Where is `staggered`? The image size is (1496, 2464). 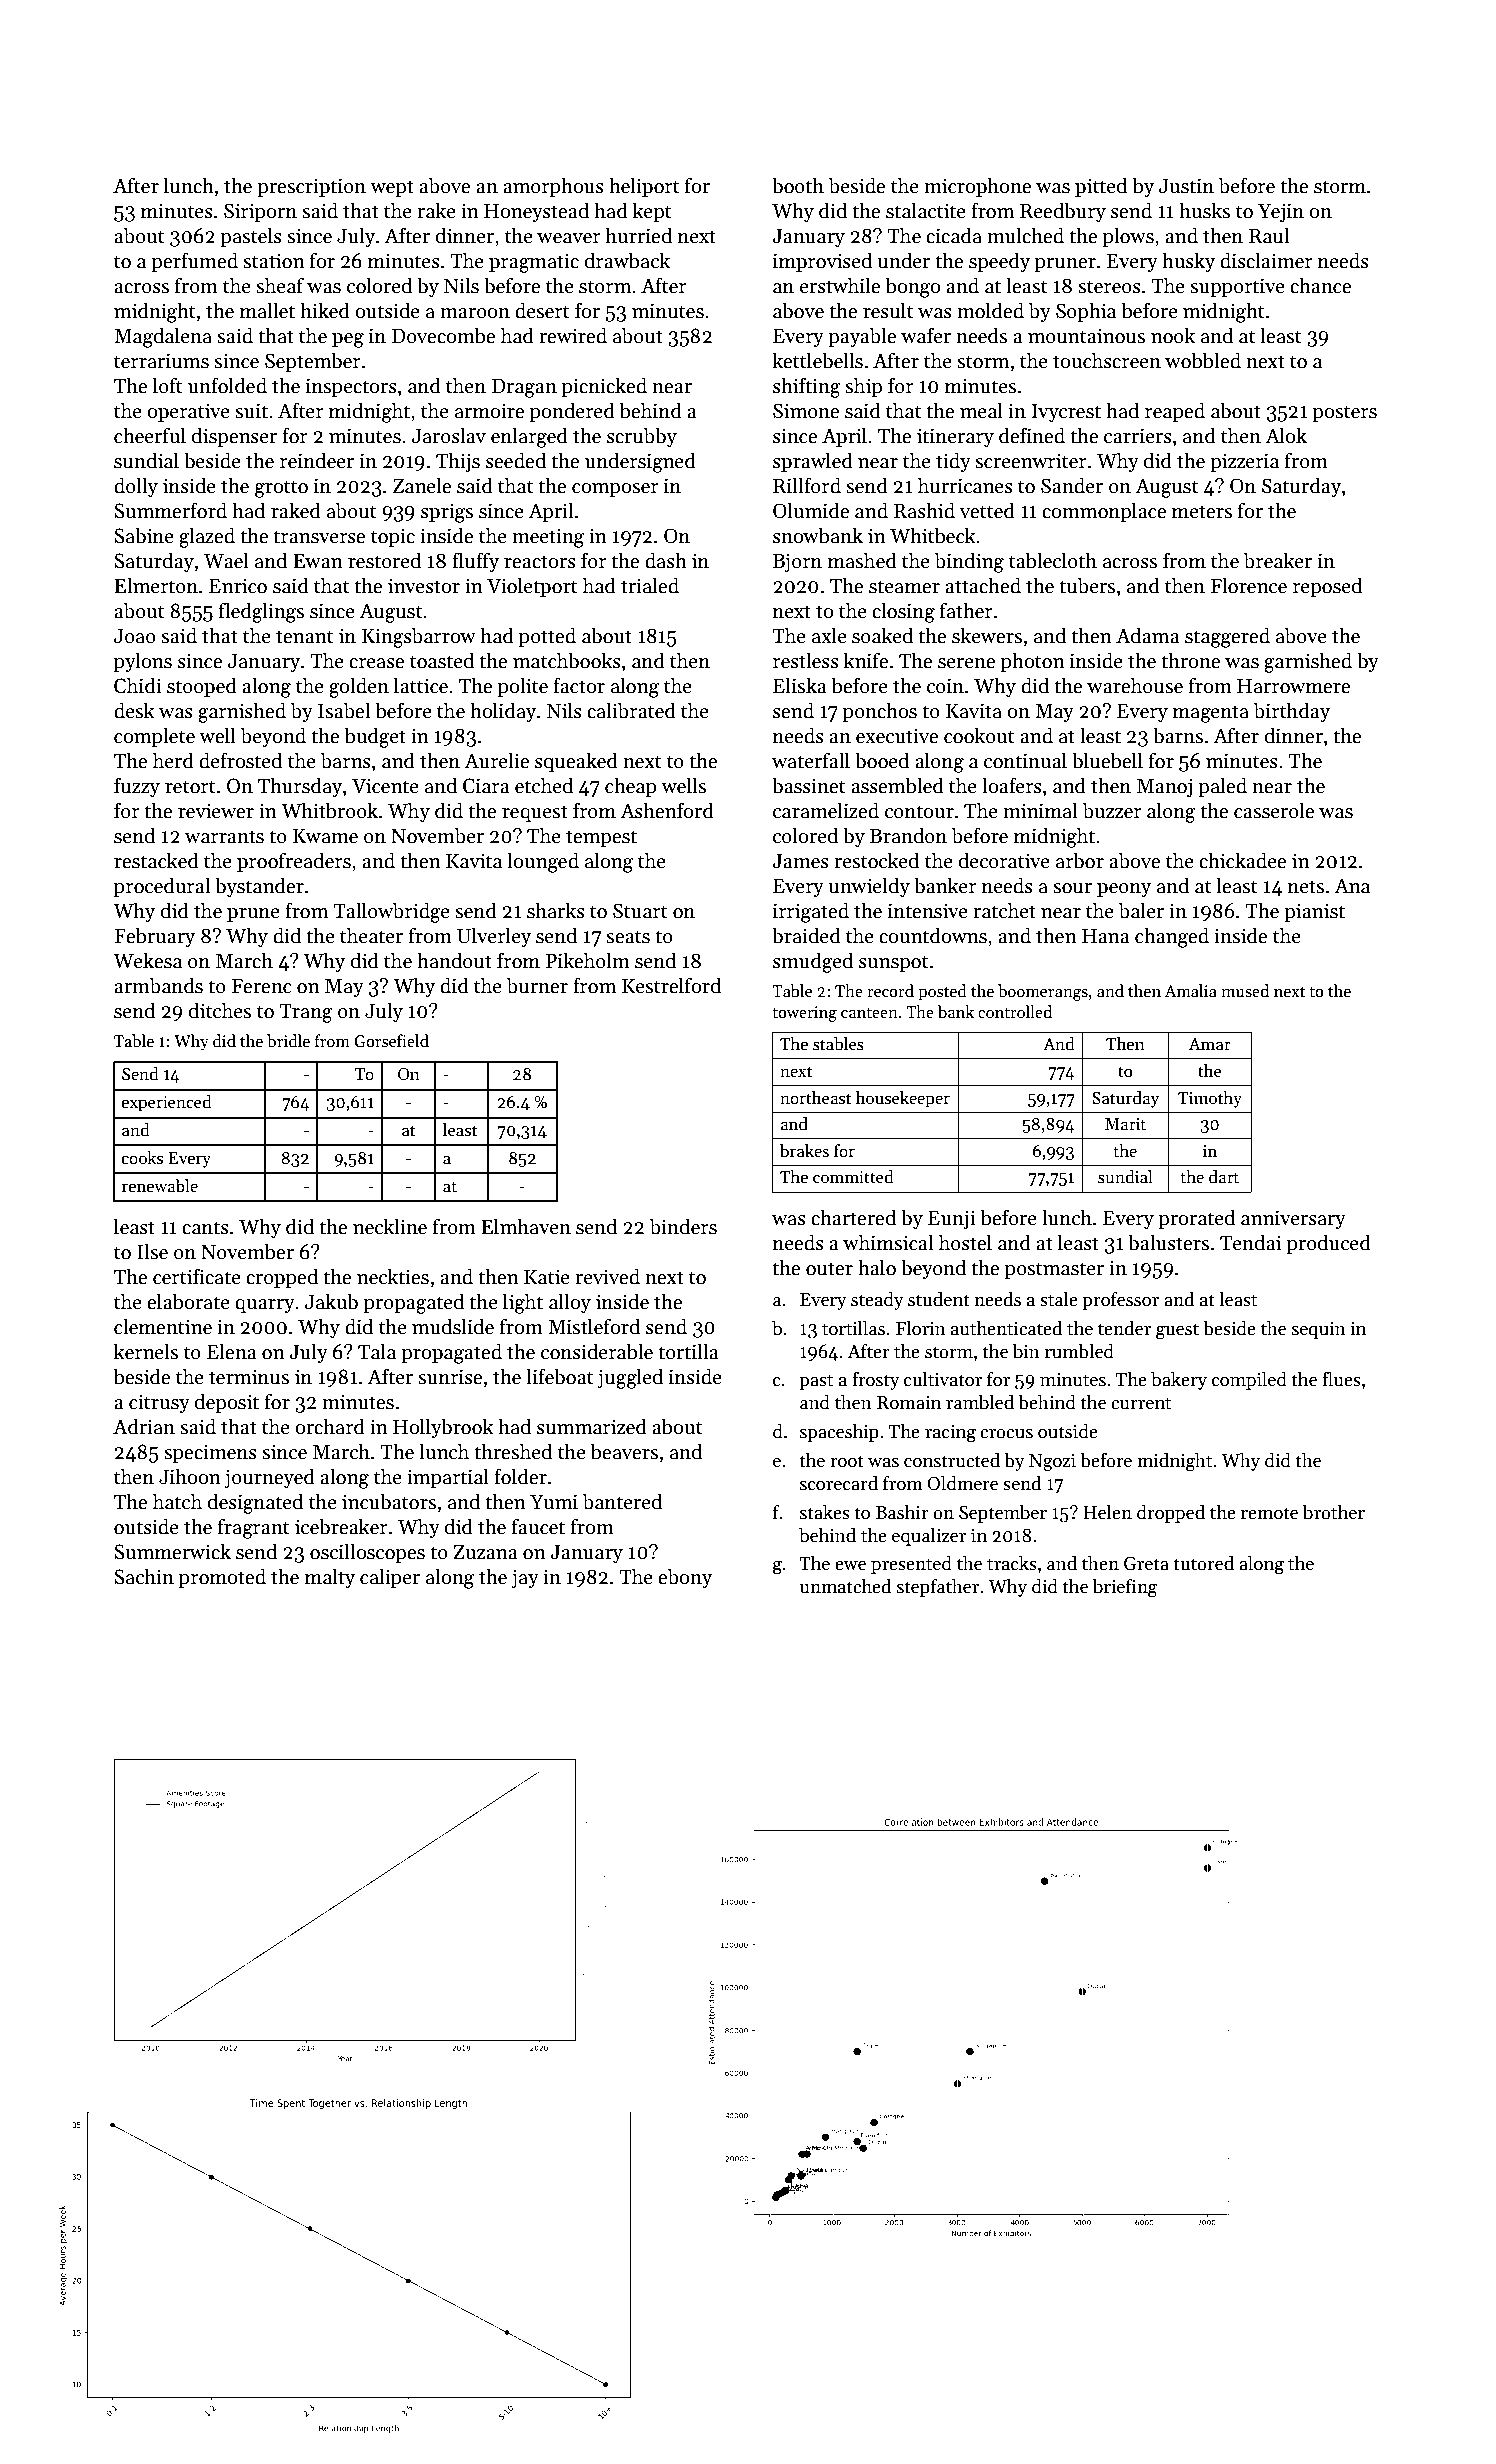
staggered is located at coordinates (1227, 637).
